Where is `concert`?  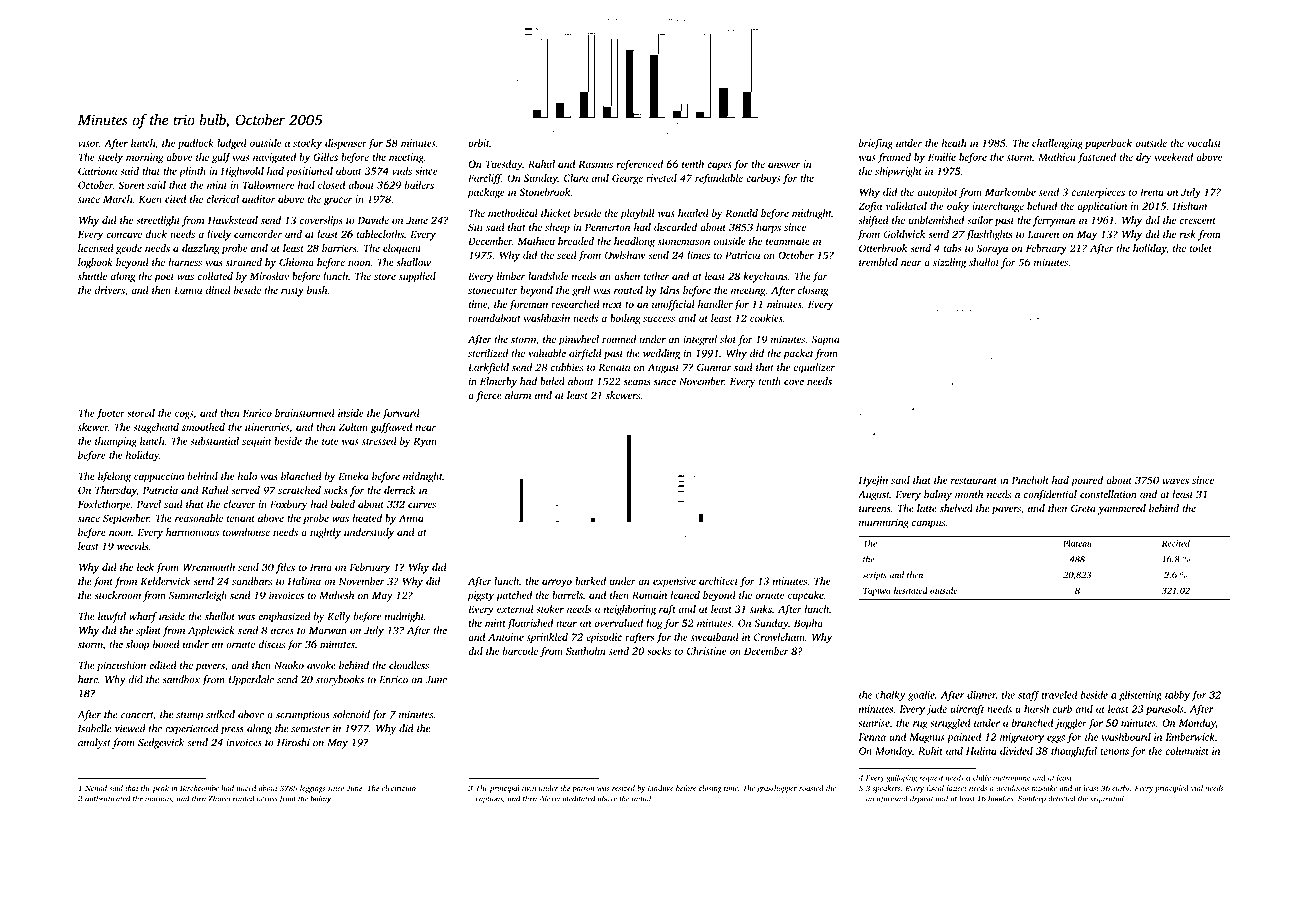
concert is located at coordinates (137, 715).
